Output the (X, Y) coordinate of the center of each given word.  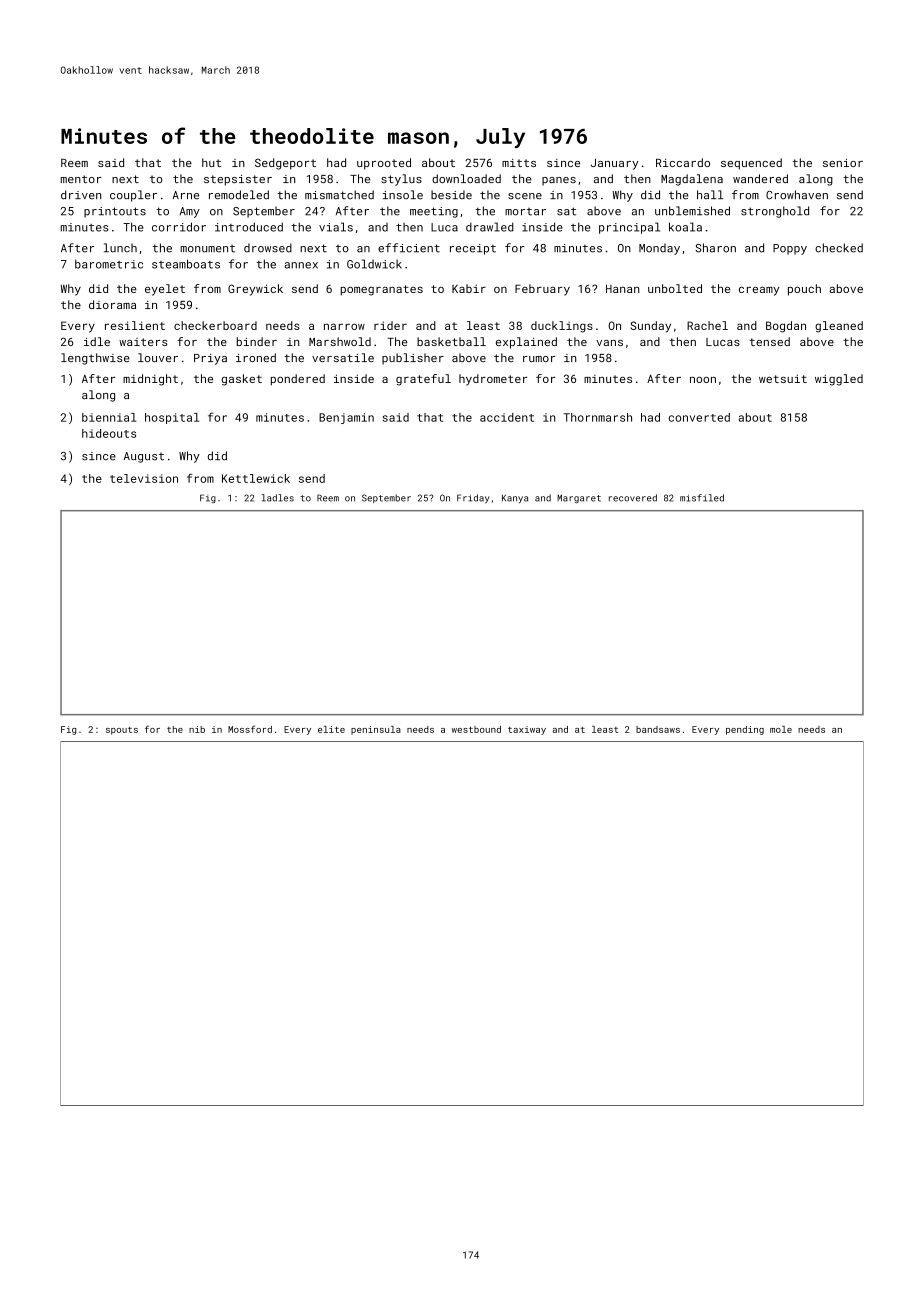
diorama (112, 304)
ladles (278, 498)
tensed (770, 341)
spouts (122, 731)
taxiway (527, 730)
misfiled (702, 498)
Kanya (515, 499)
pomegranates (381, 290)
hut (211, 162)
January (615, 164)
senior (843, 162)
